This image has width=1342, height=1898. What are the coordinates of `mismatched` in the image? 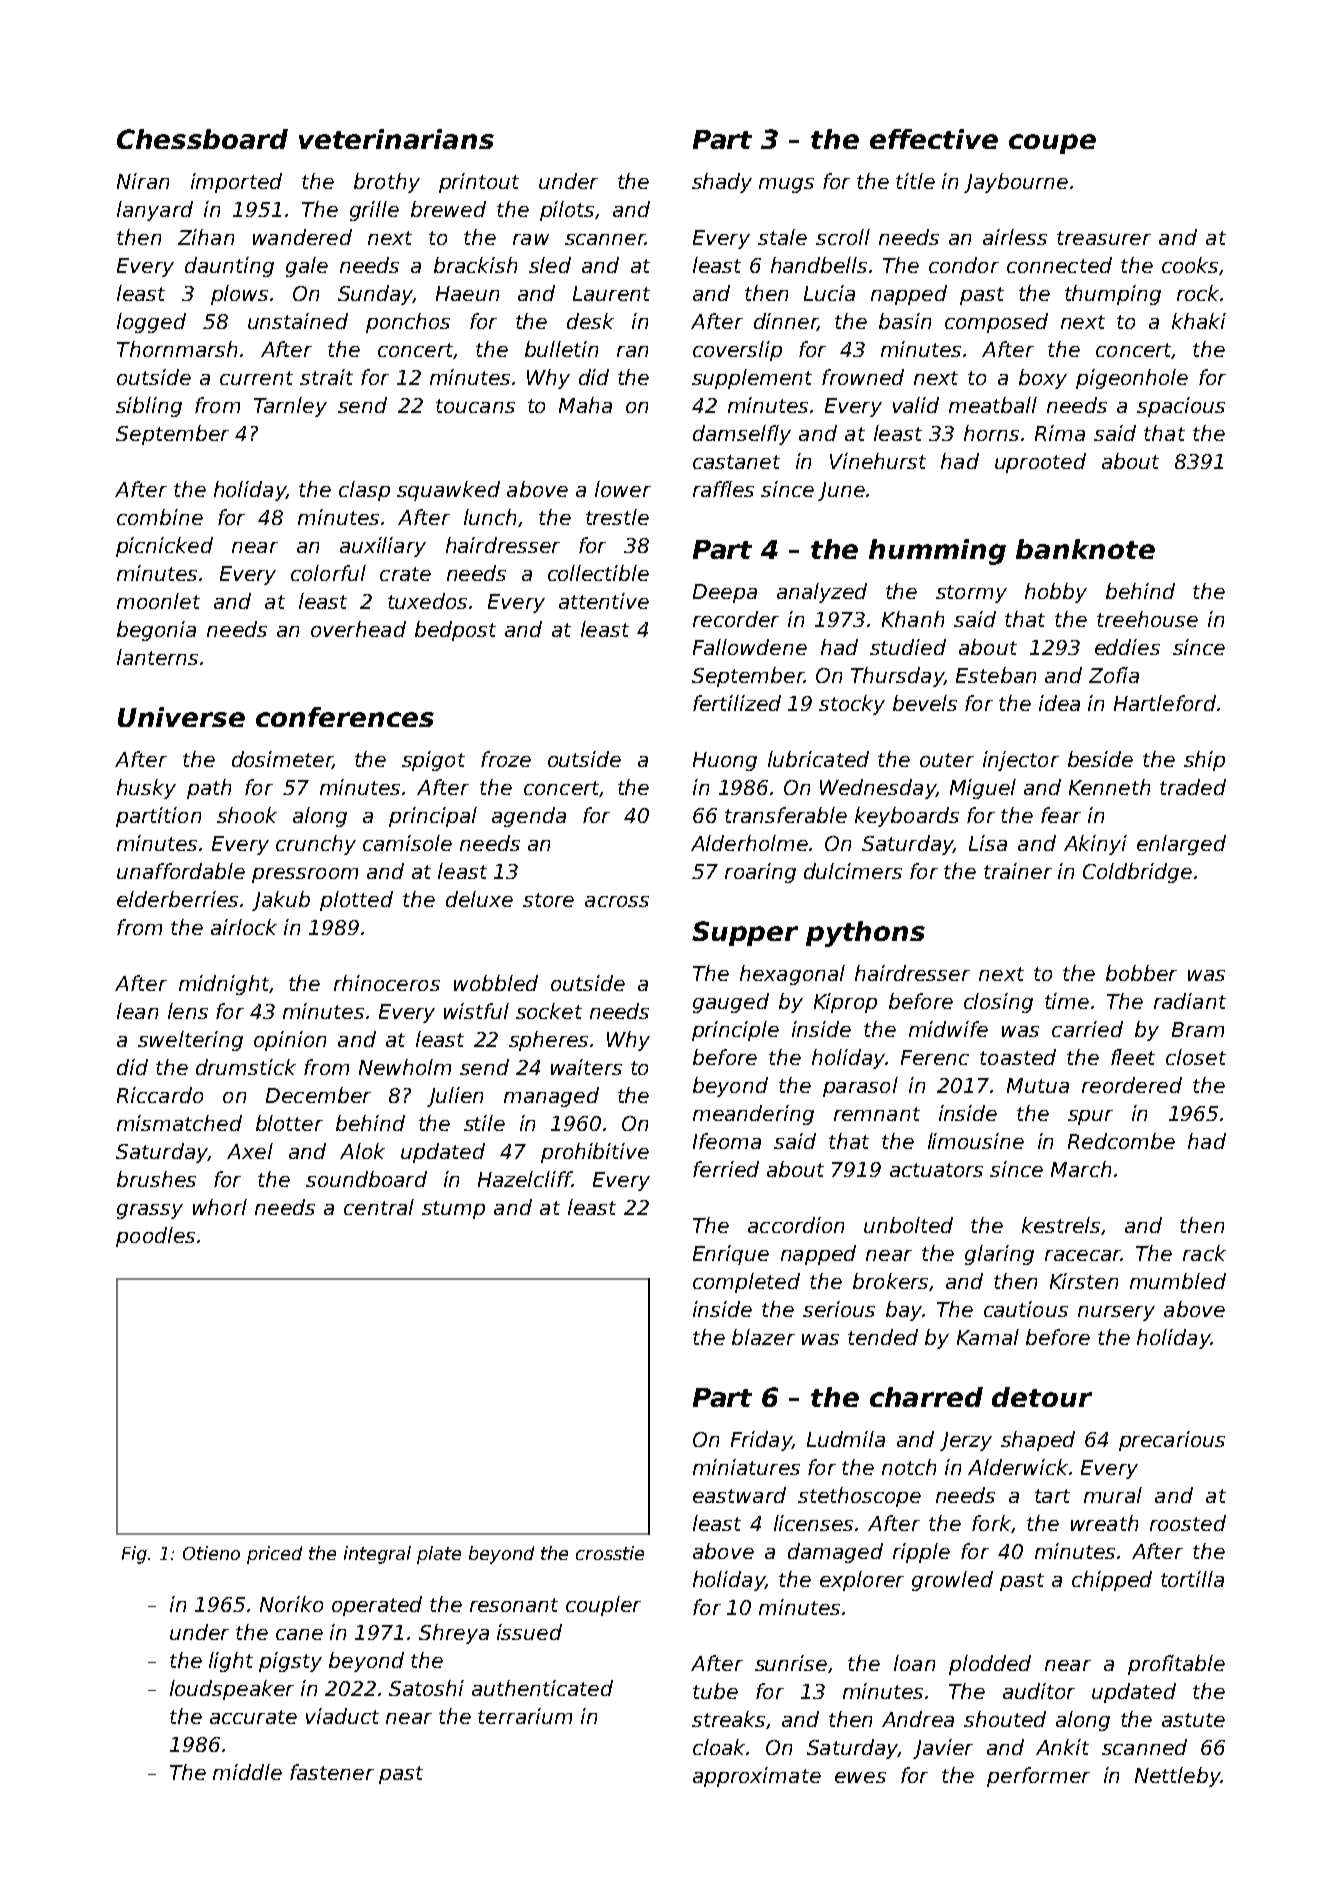 It's located at (179, 1123).
